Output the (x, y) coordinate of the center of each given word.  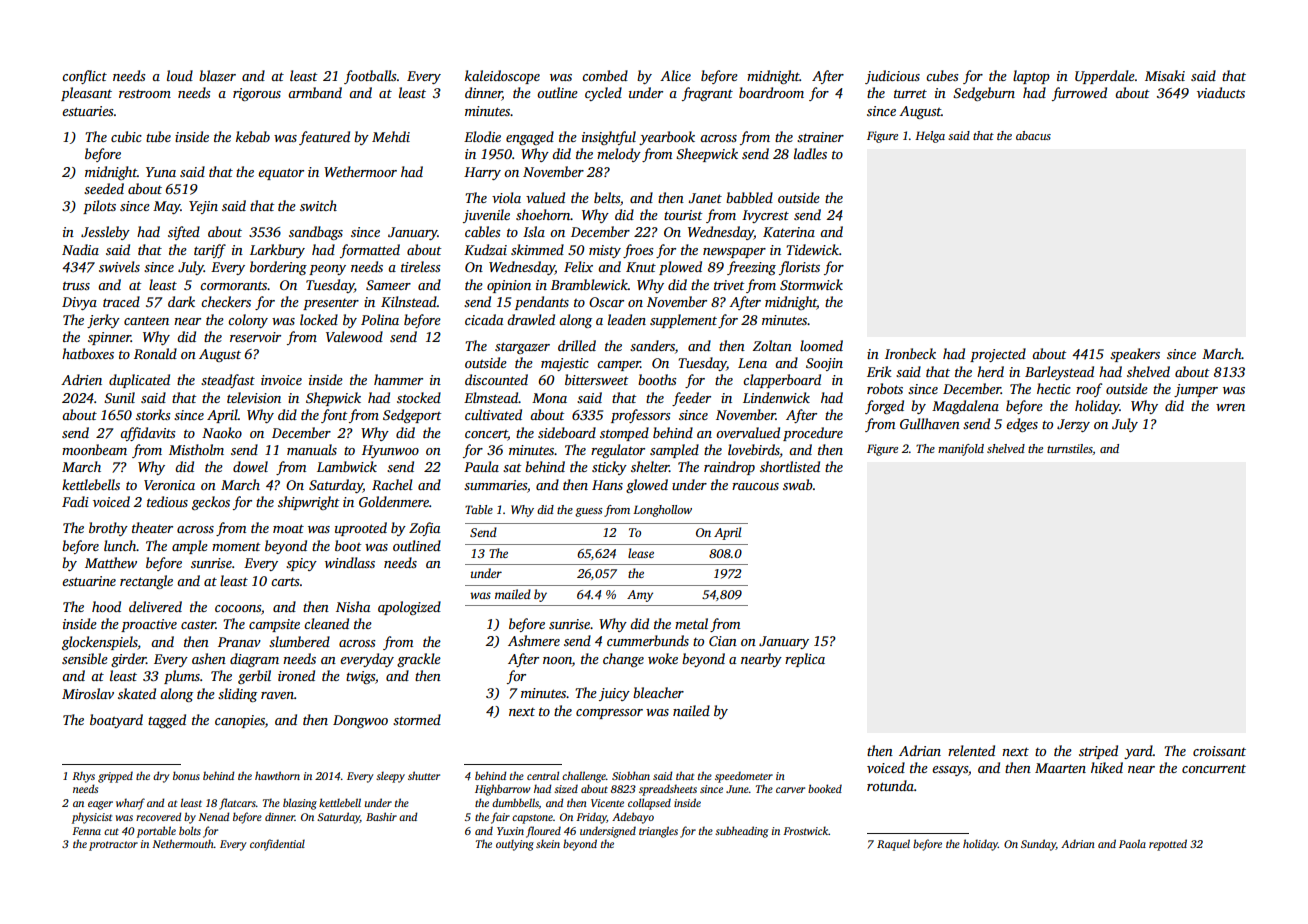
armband (315, 92)
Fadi (75, 501)
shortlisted (790, 466)
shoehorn (543, 214)
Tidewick (812, 249)
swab (798, 484)
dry (161, 777)
